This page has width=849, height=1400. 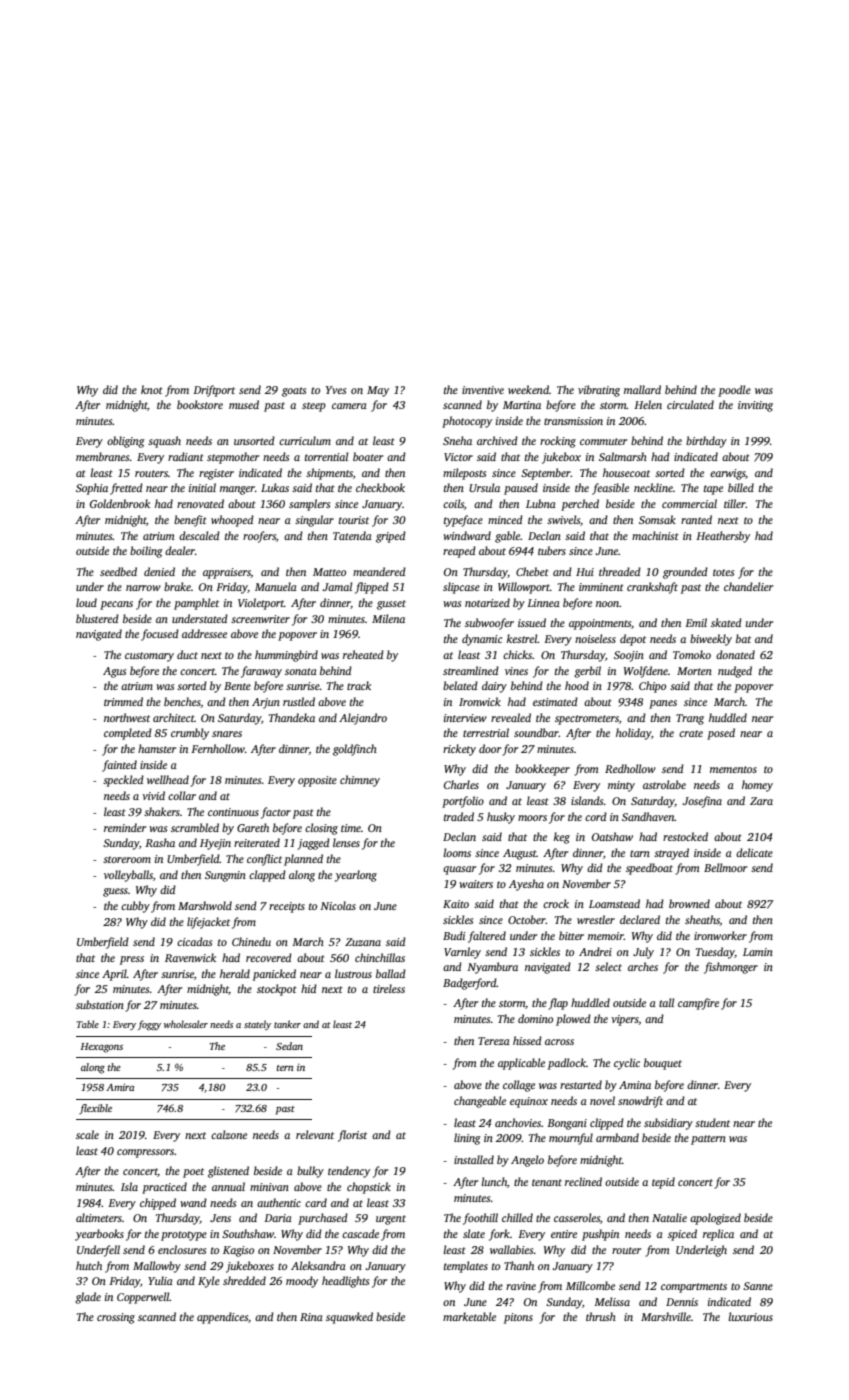 What do you see at coordinates (606, 936) in the page?
I see `memoir` at bounding box center [606, 936].
